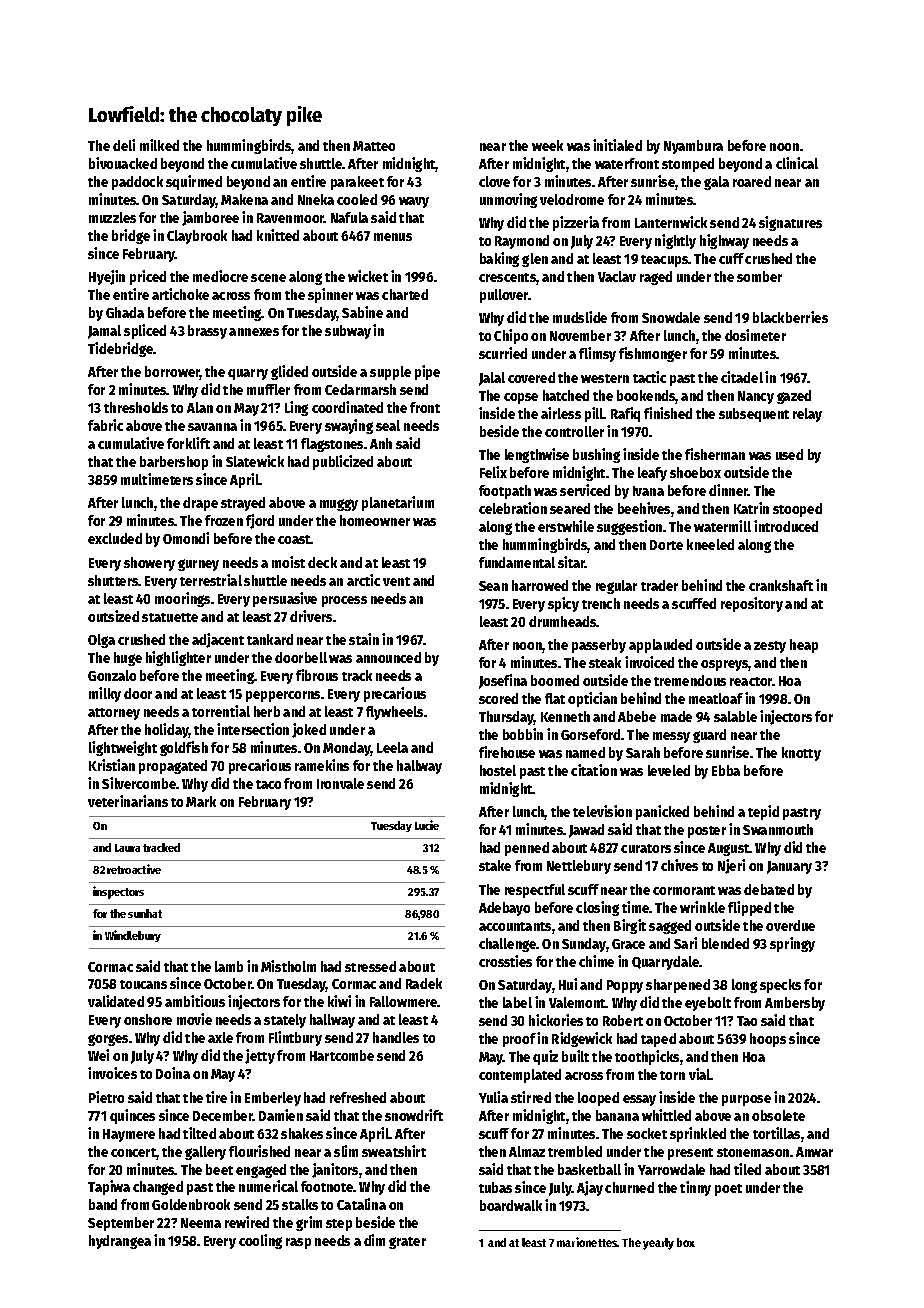 Image resolution: width=924 pixels, height=1308 pixels. Describe the element at coordinates (339, 1001) in the screenshot. I see `kiwi` at that location.
